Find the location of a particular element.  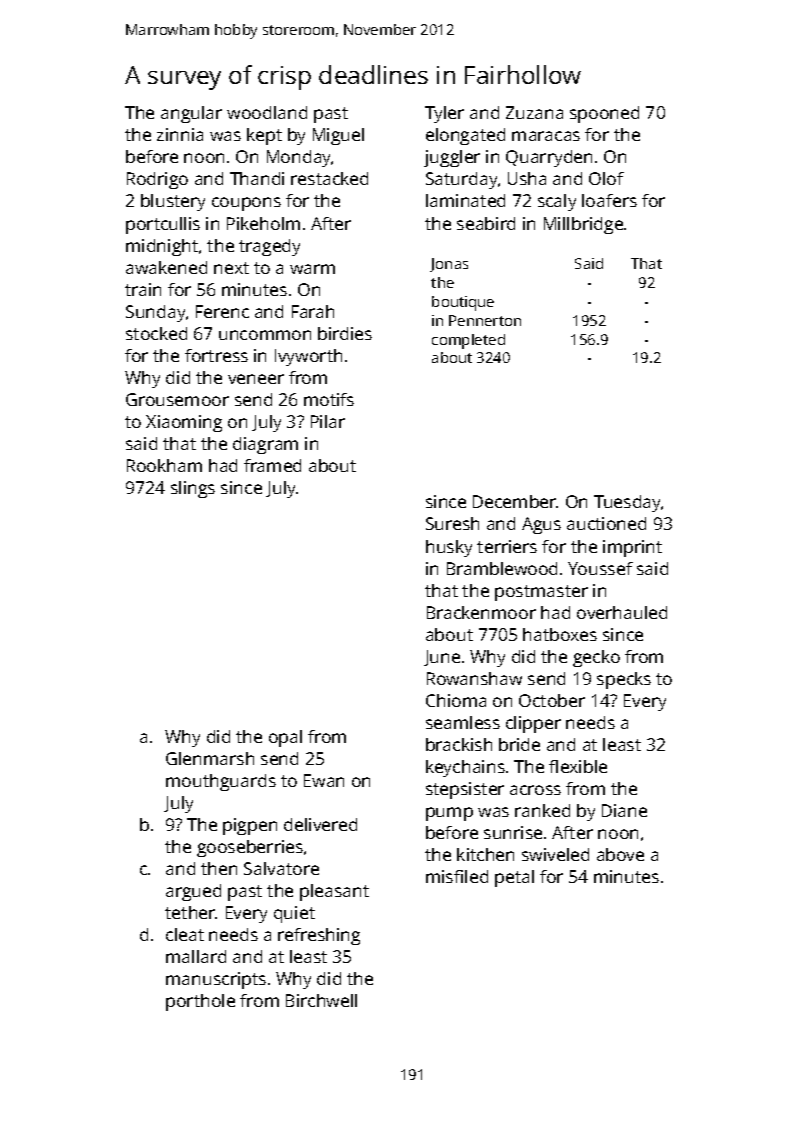

Rodrigo is located at coordinates (157, 180).
